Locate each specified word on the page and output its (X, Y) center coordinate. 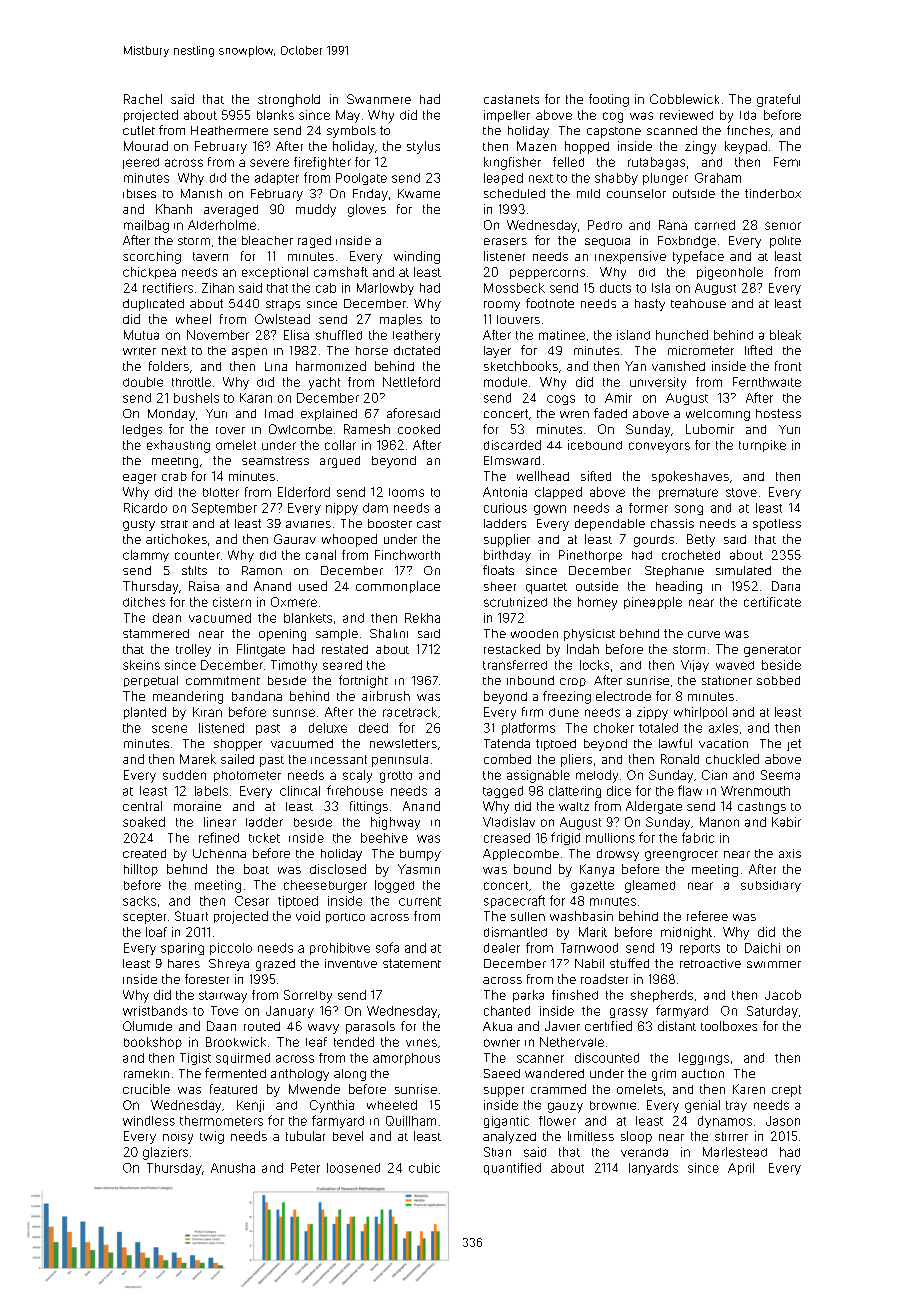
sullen (528, 916)
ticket (264, 838)
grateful (778, 100)
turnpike (762, 446)
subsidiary (771, 886)
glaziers (165, 1153)
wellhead (543, 476)
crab (174, 476)
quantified (512, 1169)
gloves (367, 210)
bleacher (267, 240)
